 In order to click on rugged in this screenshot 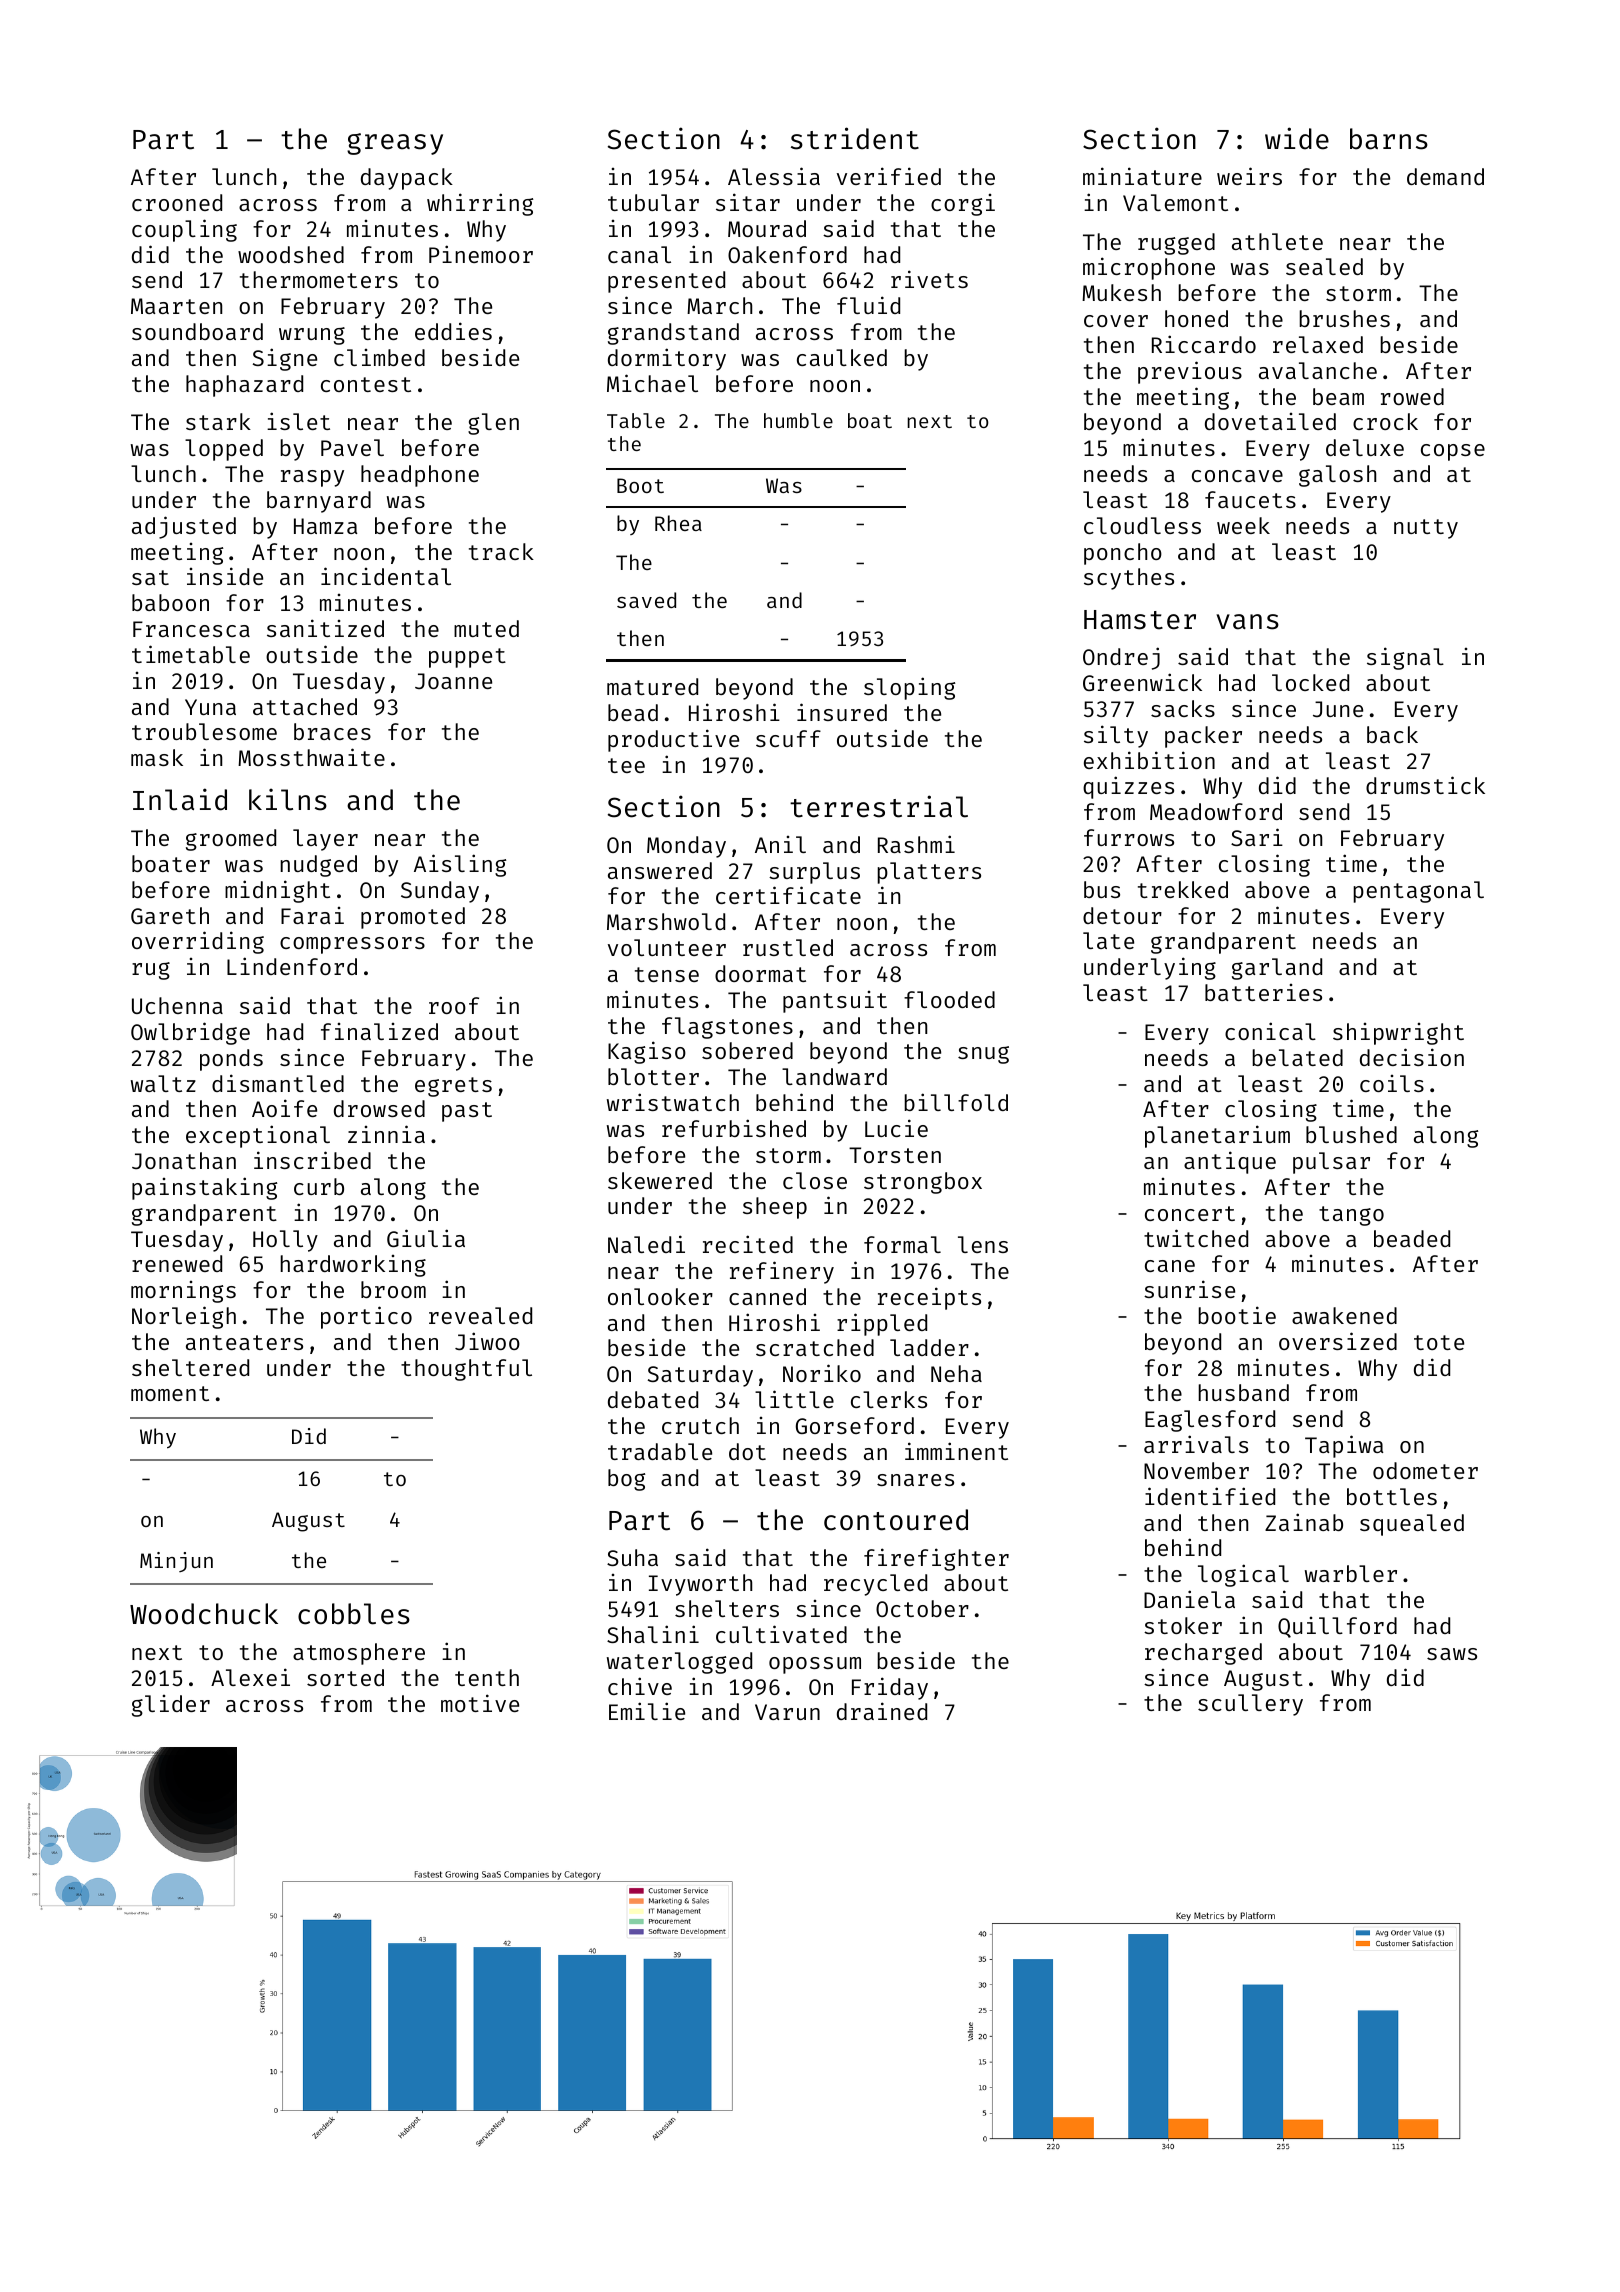, I will do `click(1176, 244)`.
